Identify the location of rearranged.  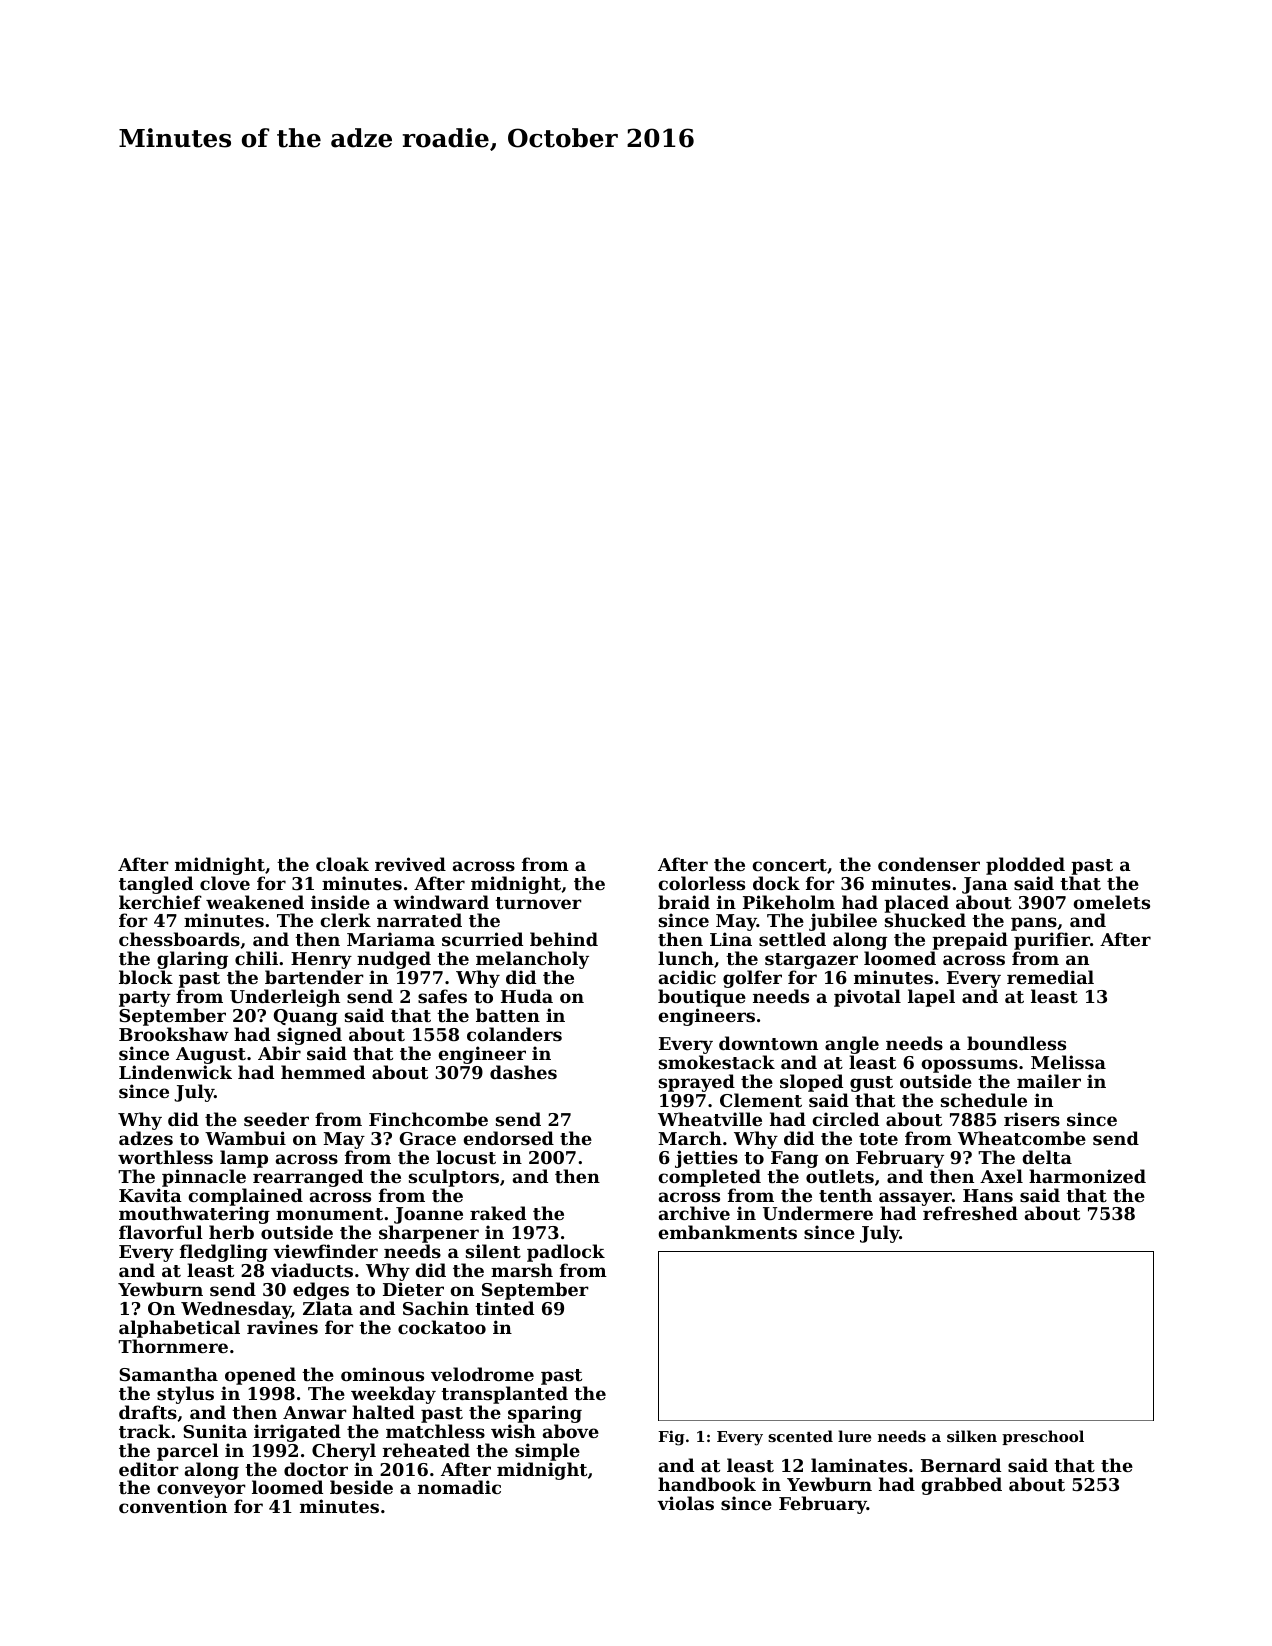
(308, 1178).
